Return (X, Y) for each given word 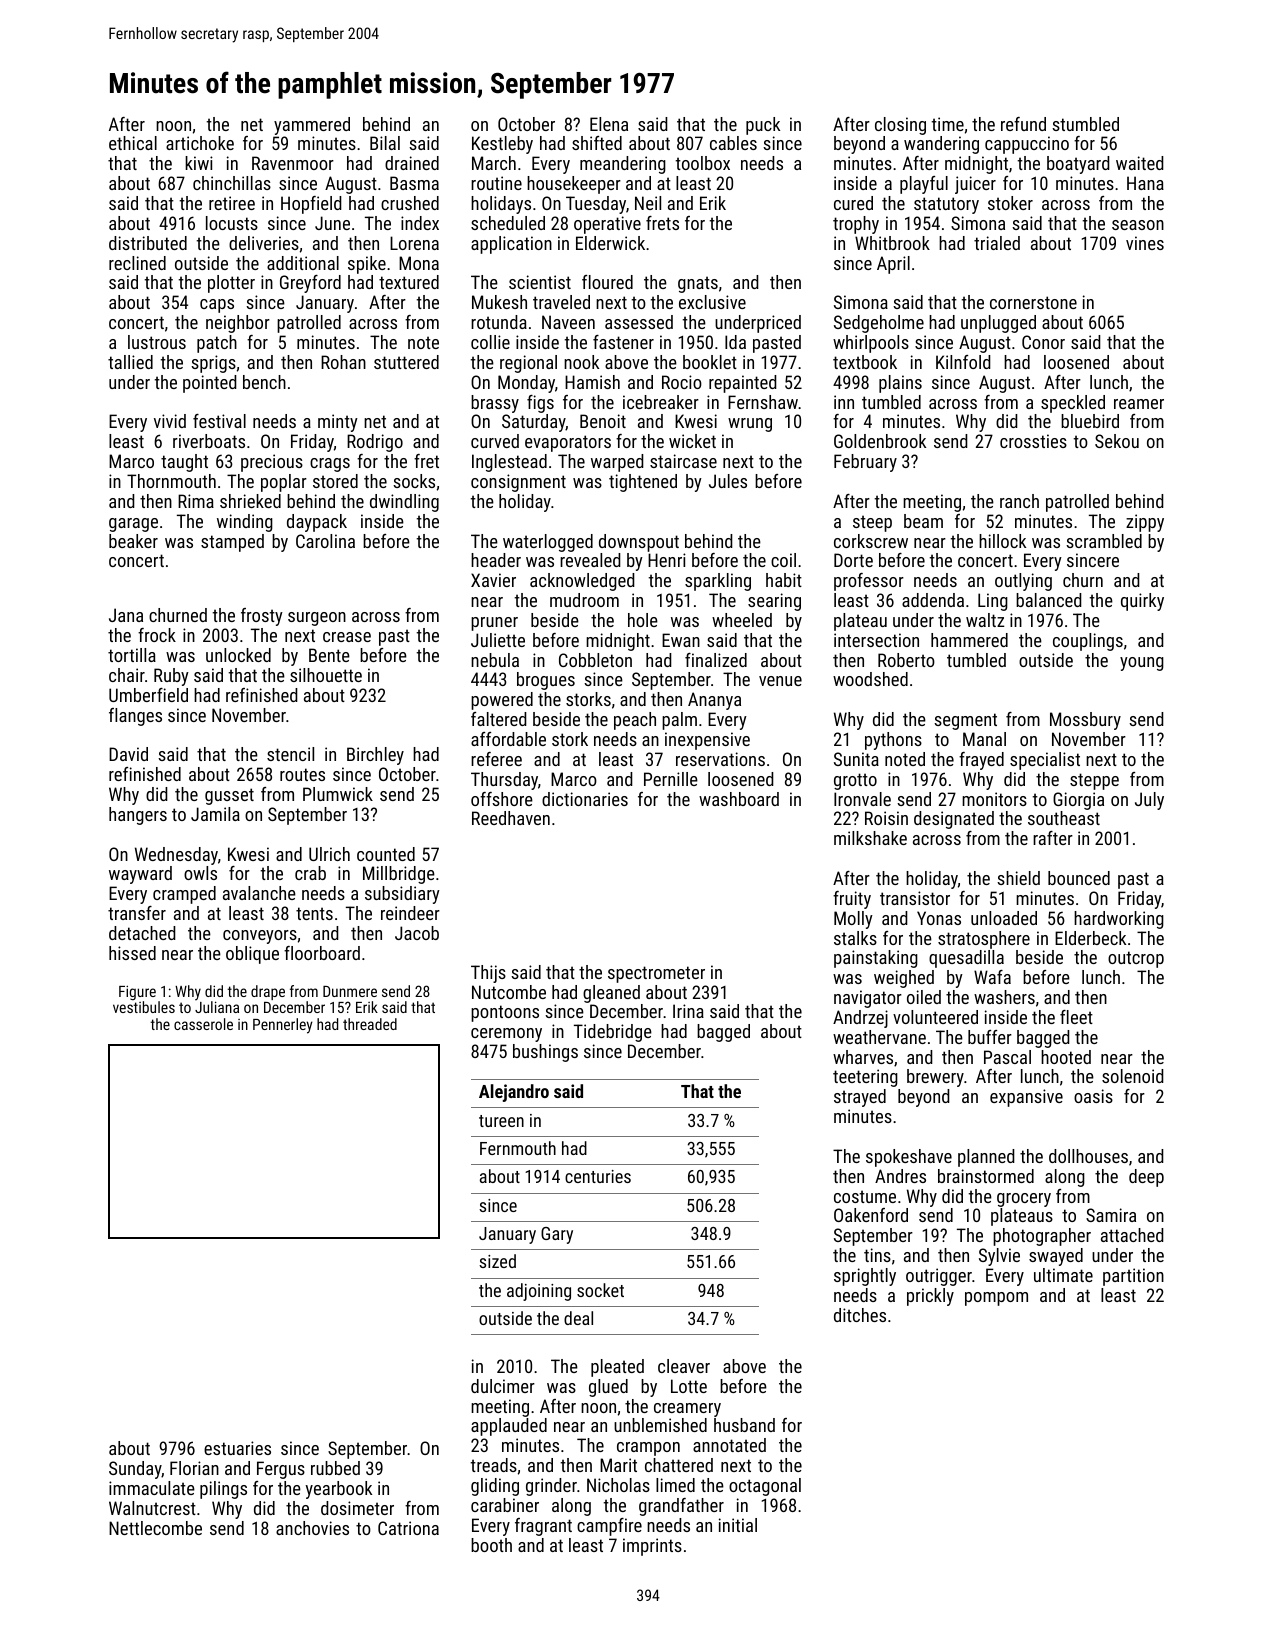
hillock (1002, 541)
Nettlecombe (155, 1528)
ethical (133, 143)
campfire (609, 1527)
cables (733, 143)
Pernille (671, 779)
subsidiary (402, 895)
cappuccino (1027, 145)
